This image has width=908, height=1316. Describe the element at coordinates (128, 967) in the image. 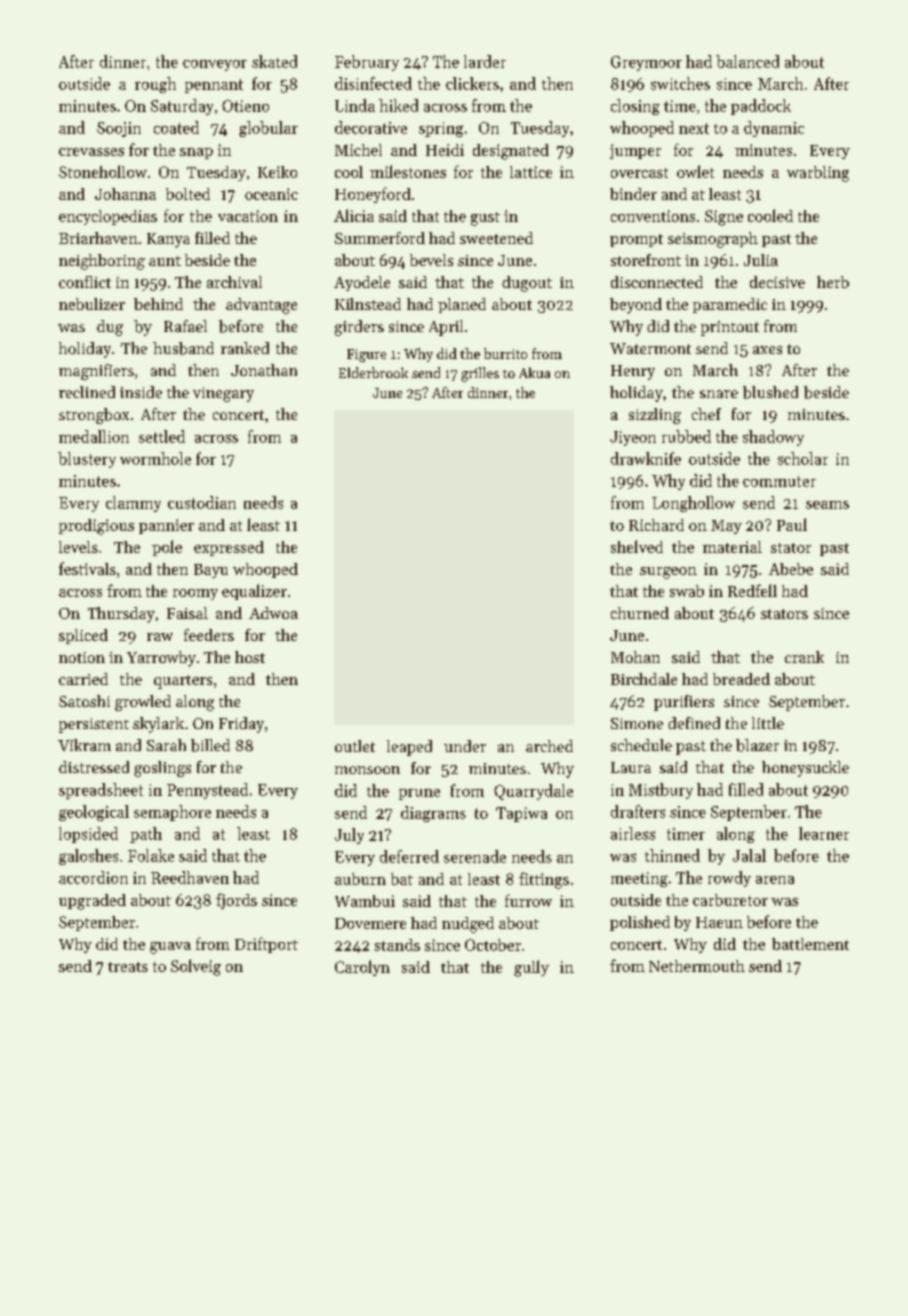

I see `treats` at that location.
